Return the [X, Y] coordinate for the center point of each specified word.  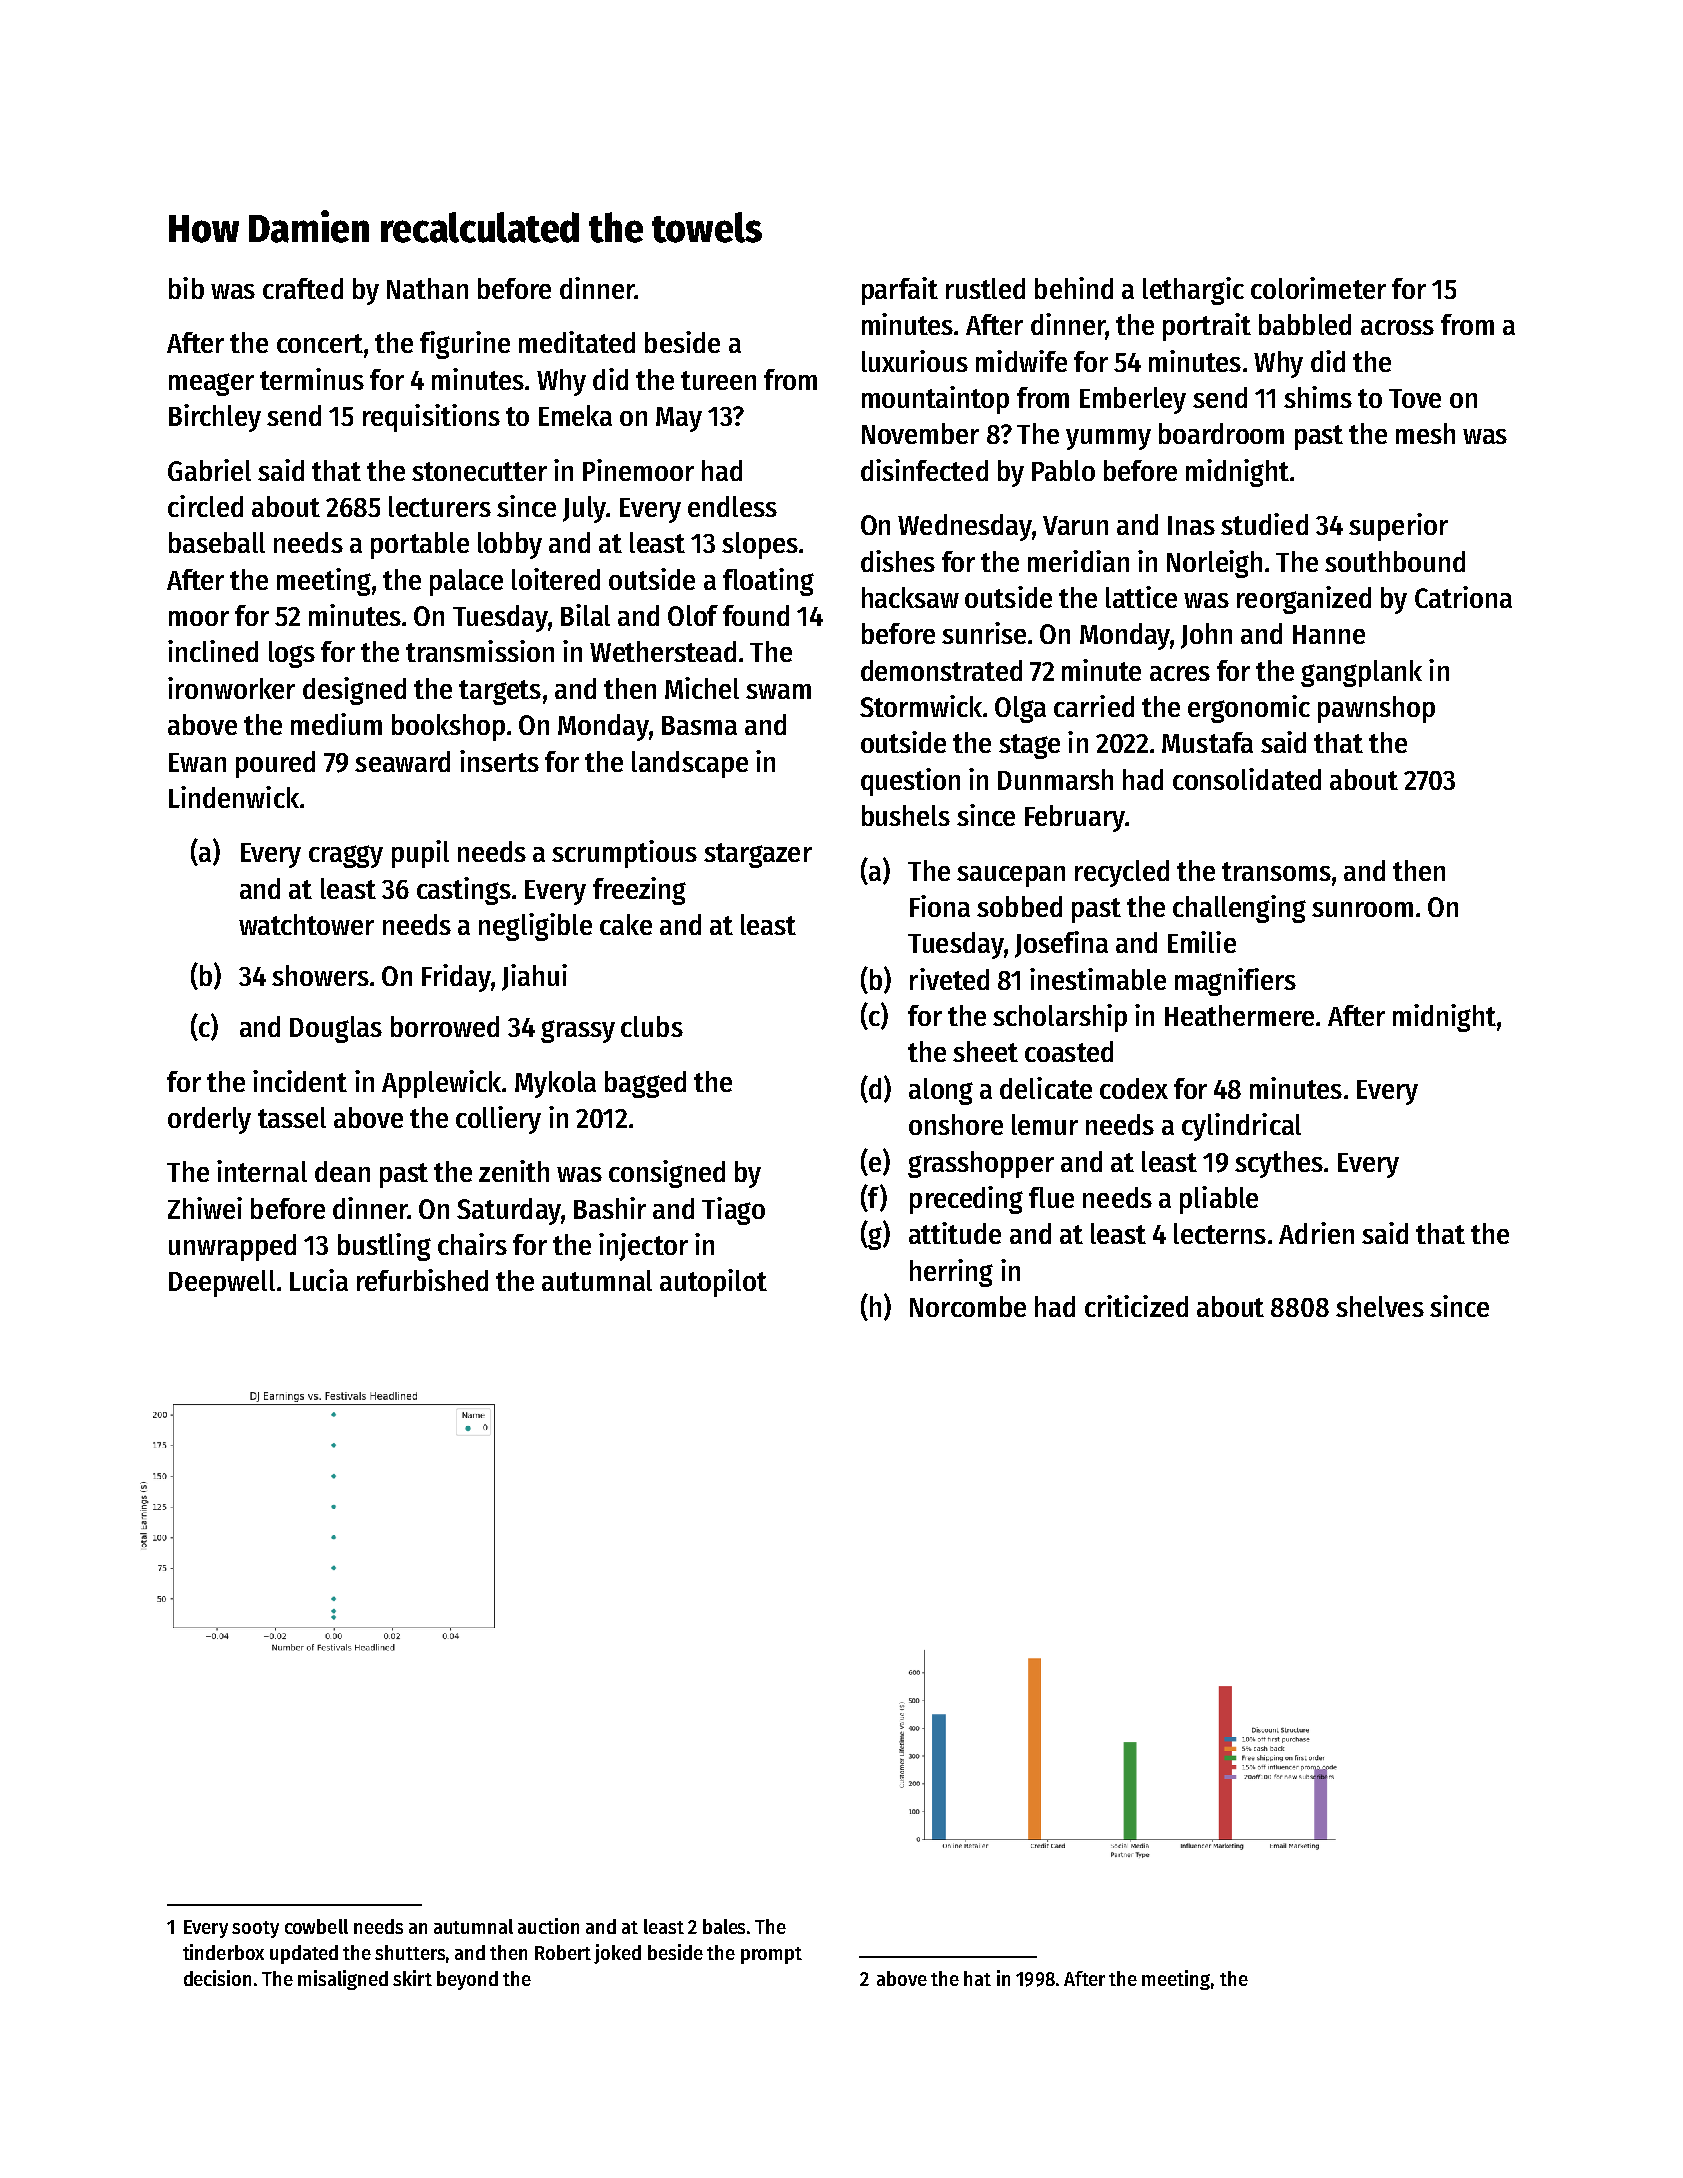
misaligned [343, 1980]
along [941, 1091]
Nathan [427, 288]
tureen [718, 380]
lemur [1045, 1124]
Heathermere [1239, 1015]
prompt [771, 1955]
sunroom [1362, 909]
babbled [1305, 324]
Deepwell [222, 1283]
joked [617, 1954]
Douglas [336, 1029]
